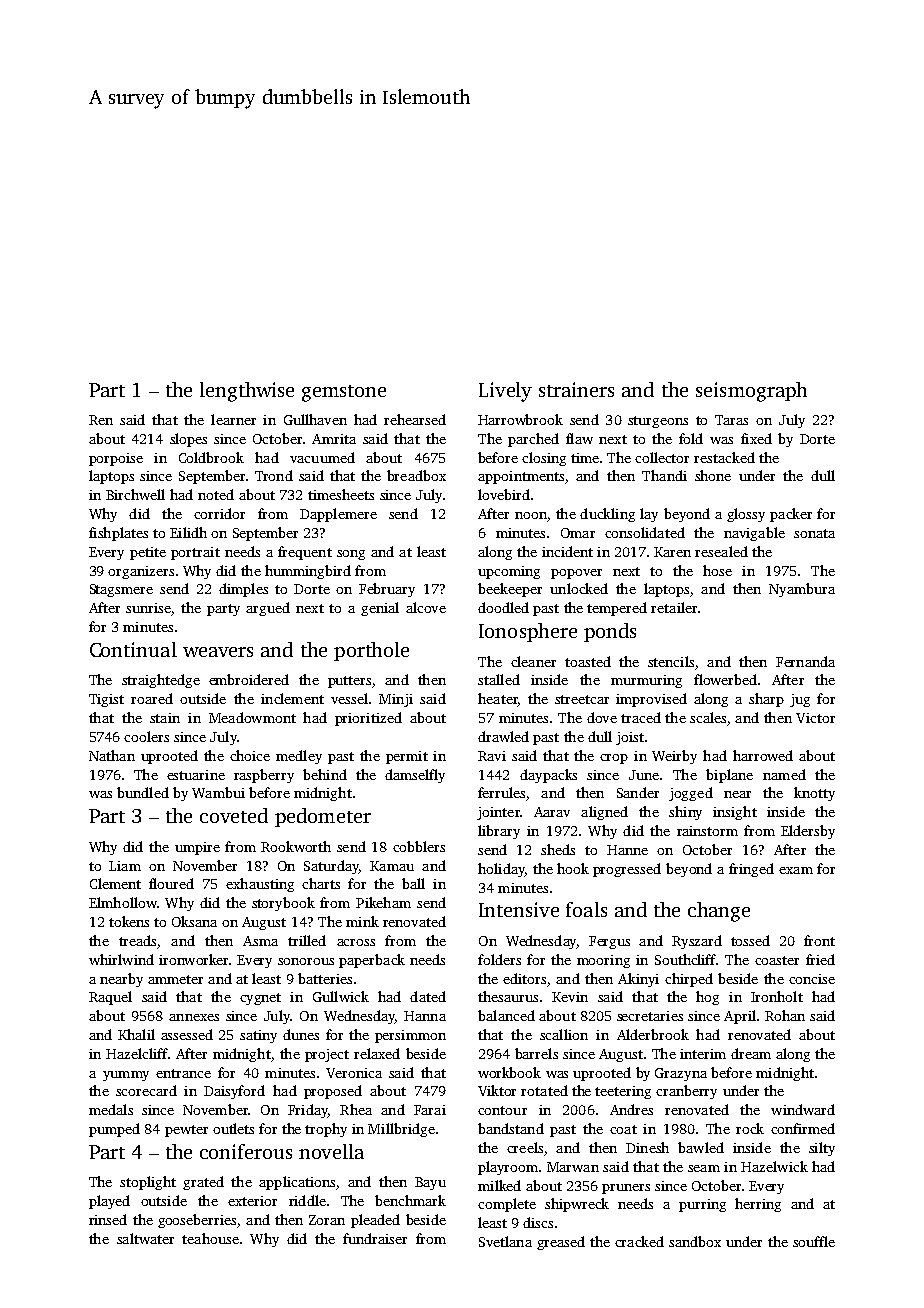 This screenshot has height=1308, width=924. I want to click on balanced, so click(506, 1015).
